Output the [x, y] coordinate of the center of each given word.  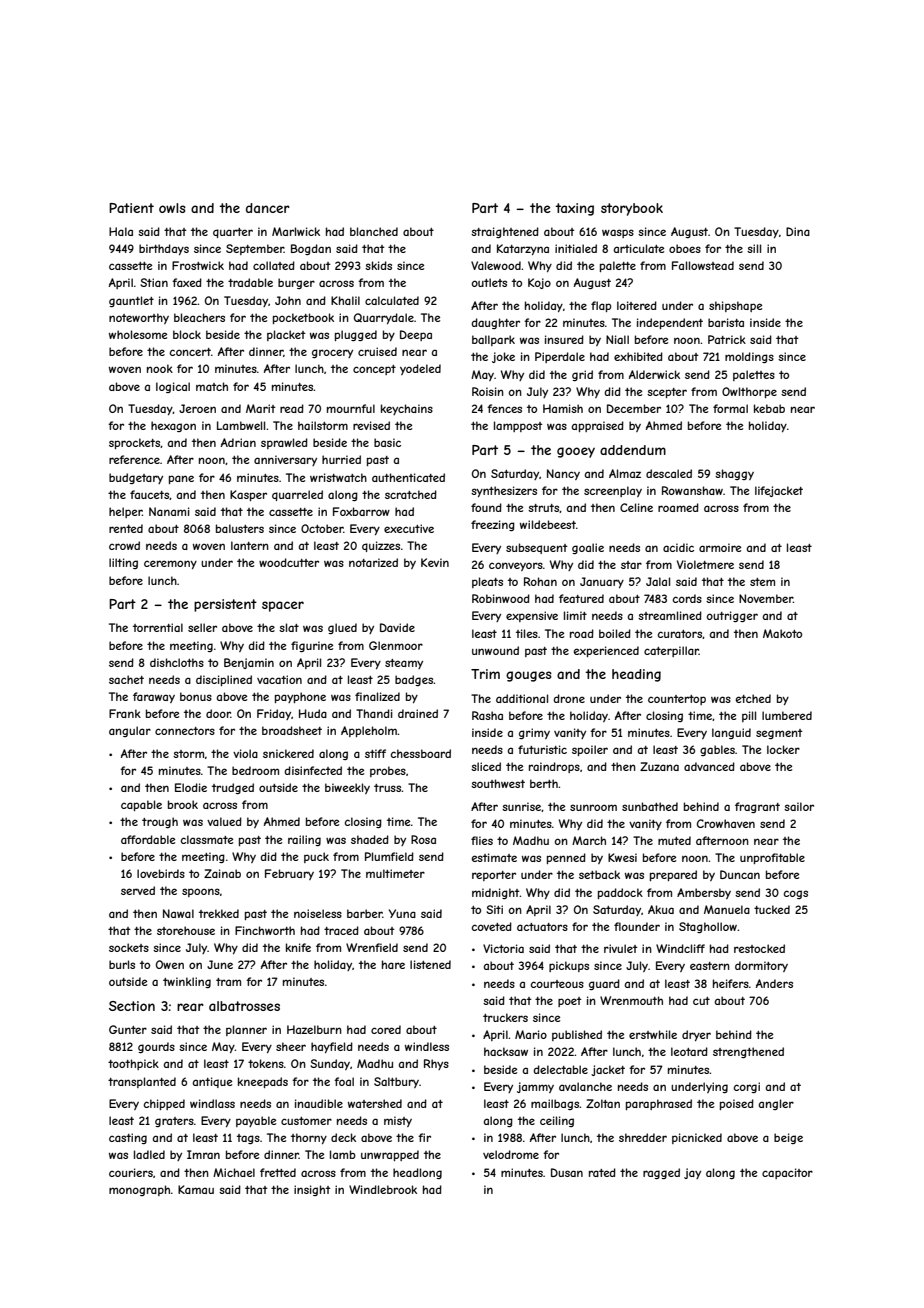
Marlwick [296, 231]
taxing [574, 209]
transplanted [142, 1082]
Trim [485, 674]
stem [762, 582]
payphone [300, 697]
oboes [685, 248]
